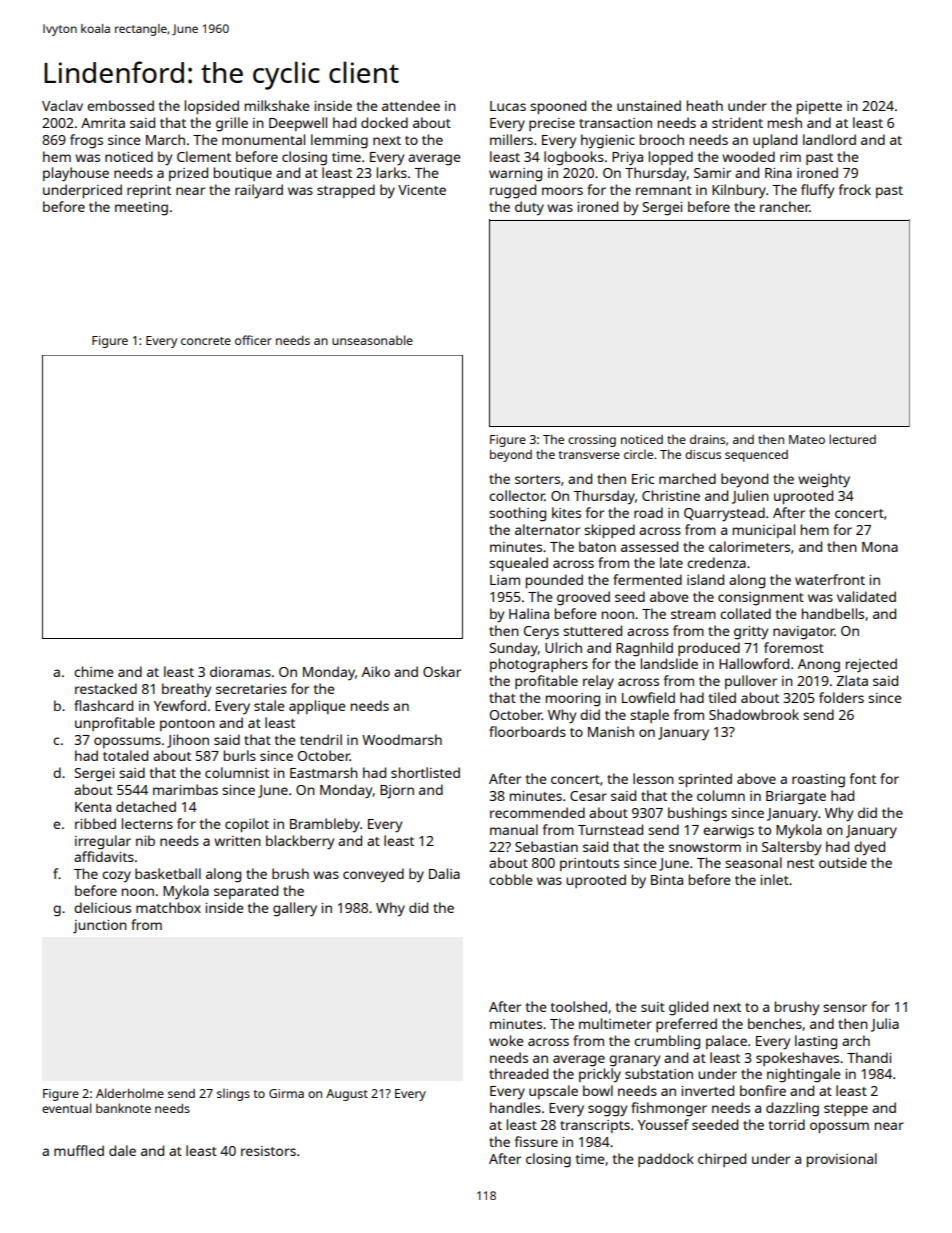 The height and width of the document is (1233, 952). Describe the element at coordinates (130, 1093) in the document. I see `Alderholme` at that location.
